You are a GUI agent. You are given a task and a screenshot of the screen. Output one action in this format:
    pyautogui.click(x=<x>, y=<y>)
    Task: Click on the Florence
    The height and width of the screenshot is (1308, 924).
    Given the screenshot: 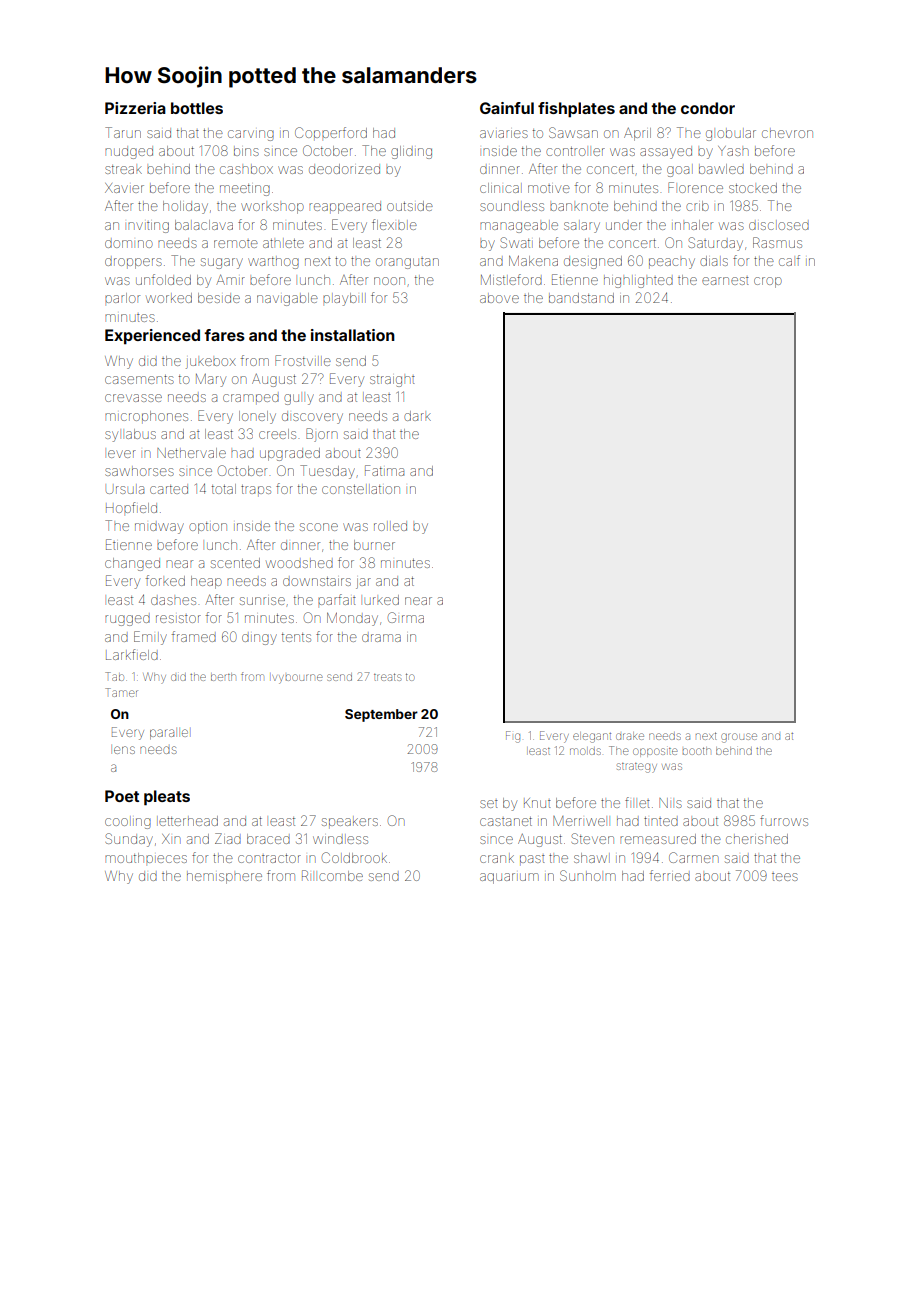 What is the action you would take?
    pyautogui.click(x=695, y=187)
